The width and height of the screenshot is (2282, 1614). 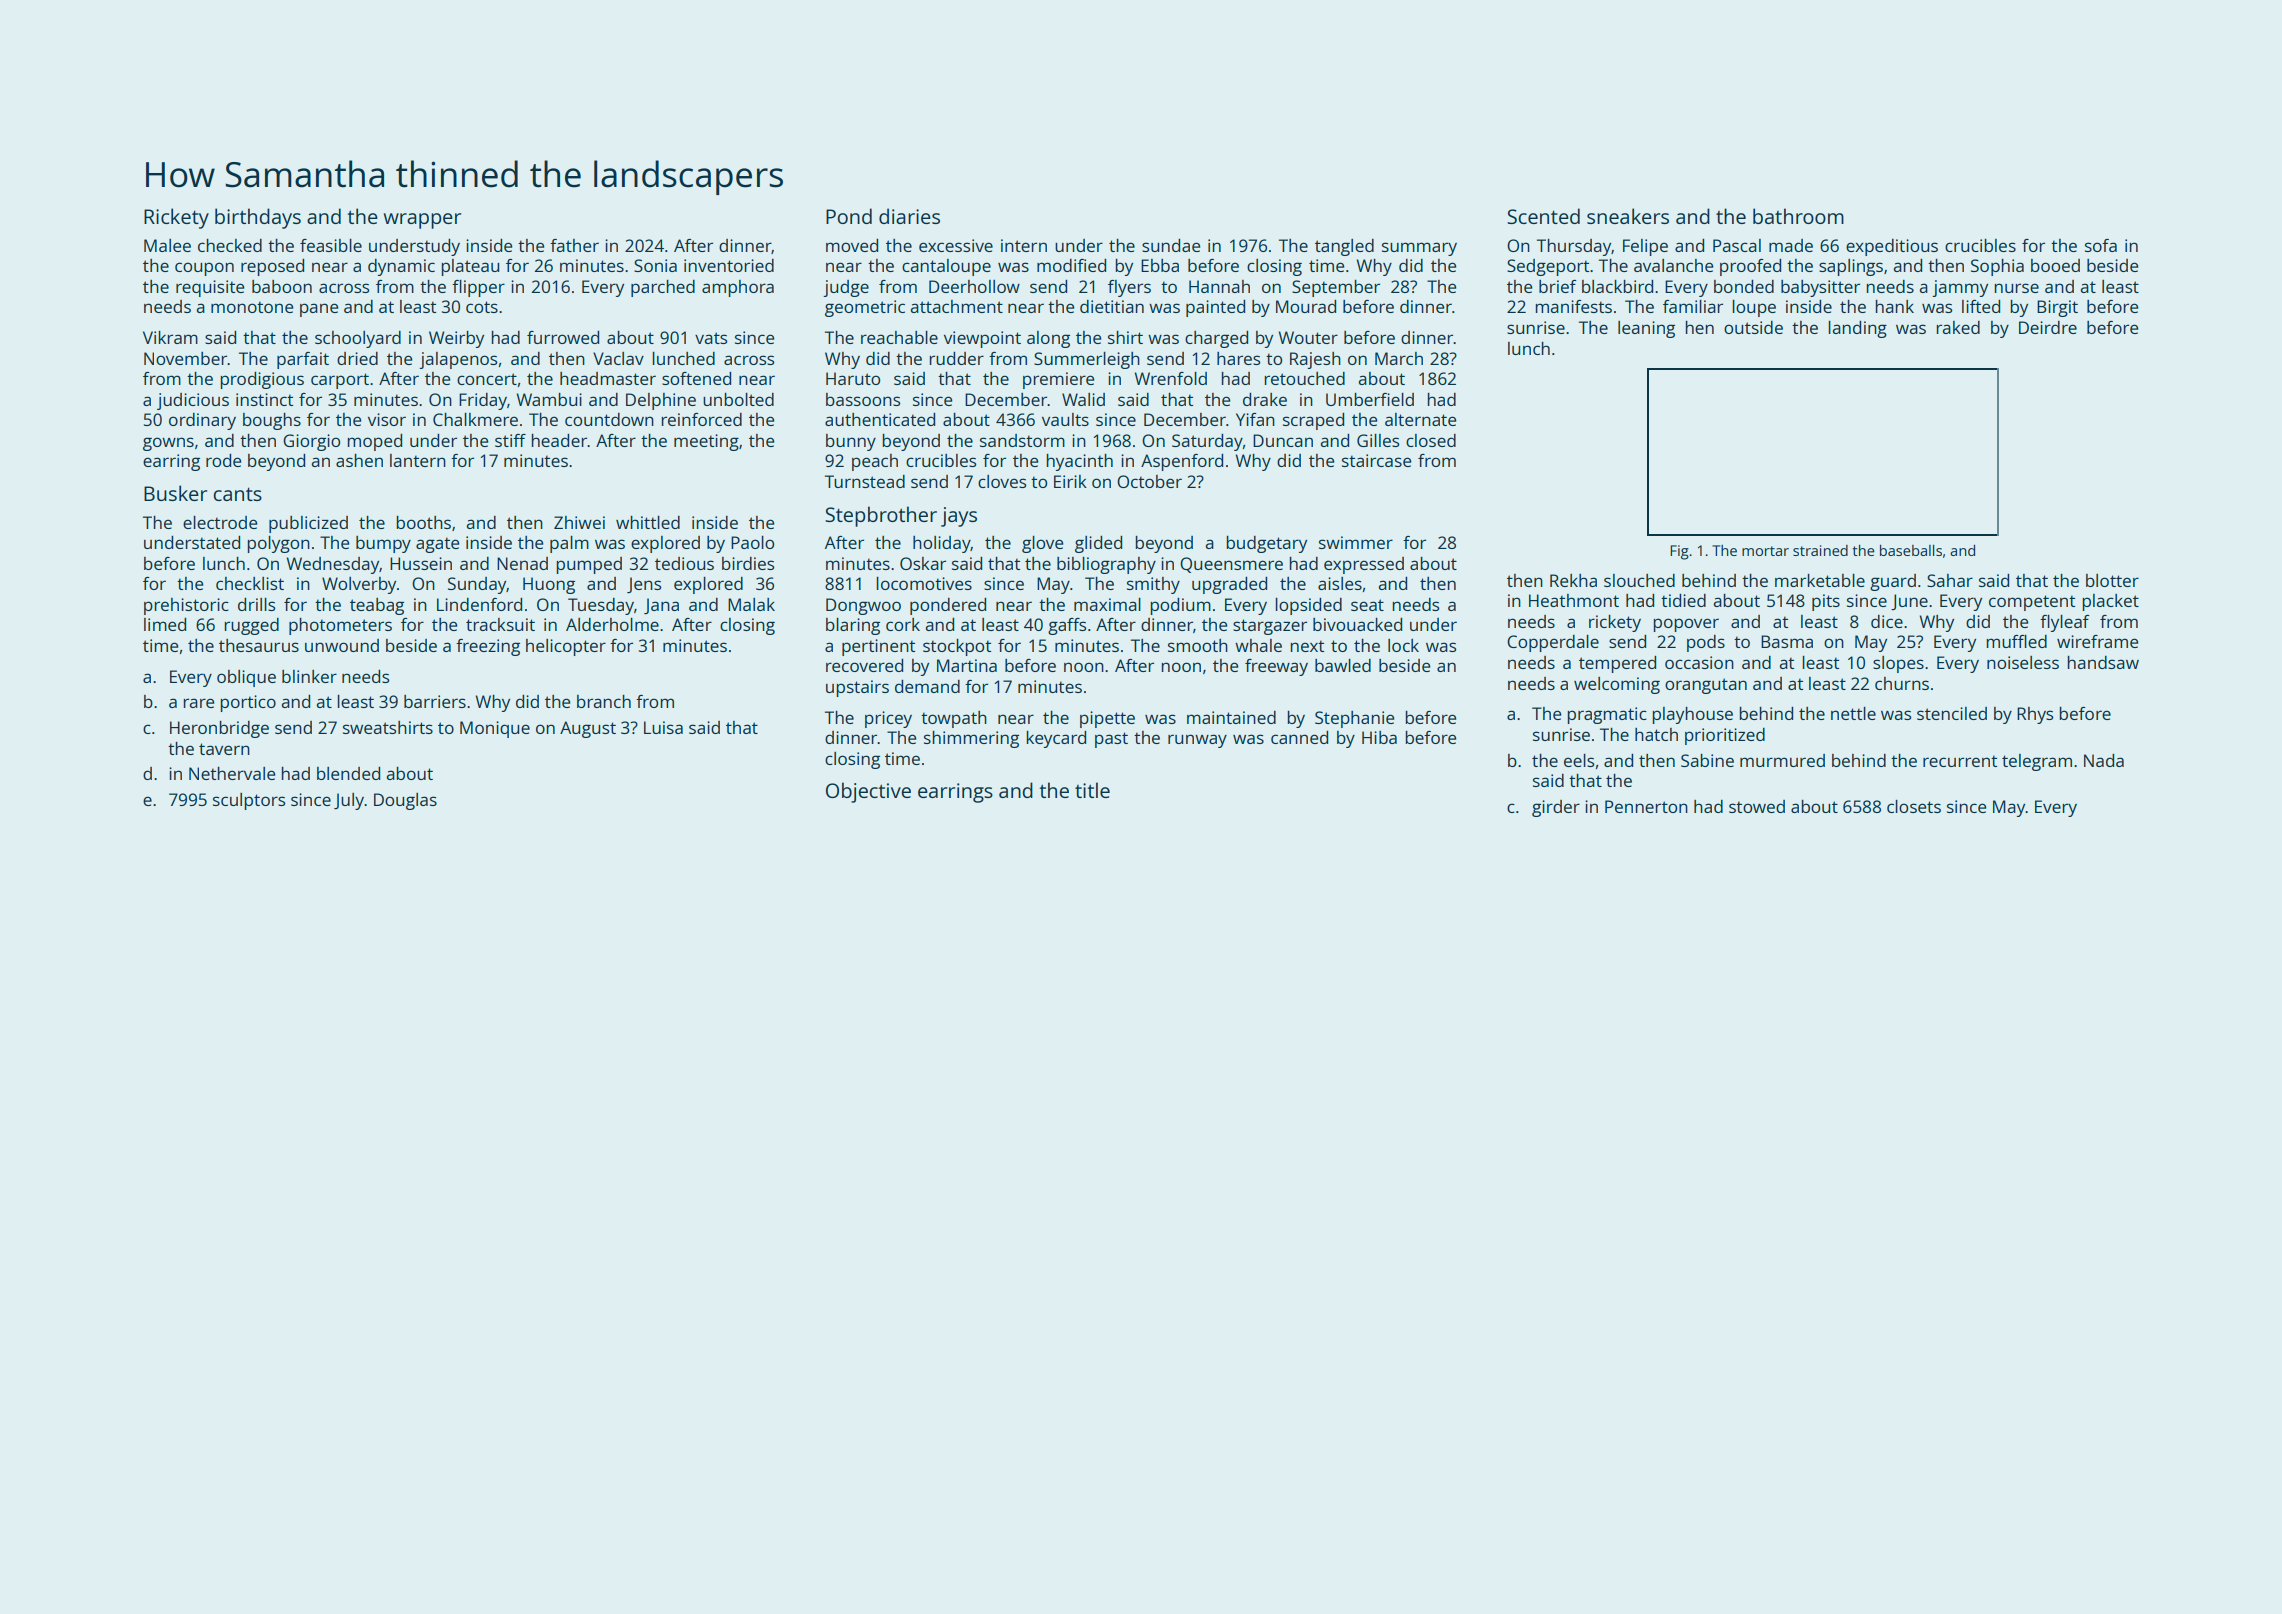 I want to click on sundae, so click(x=1171, y=245).
